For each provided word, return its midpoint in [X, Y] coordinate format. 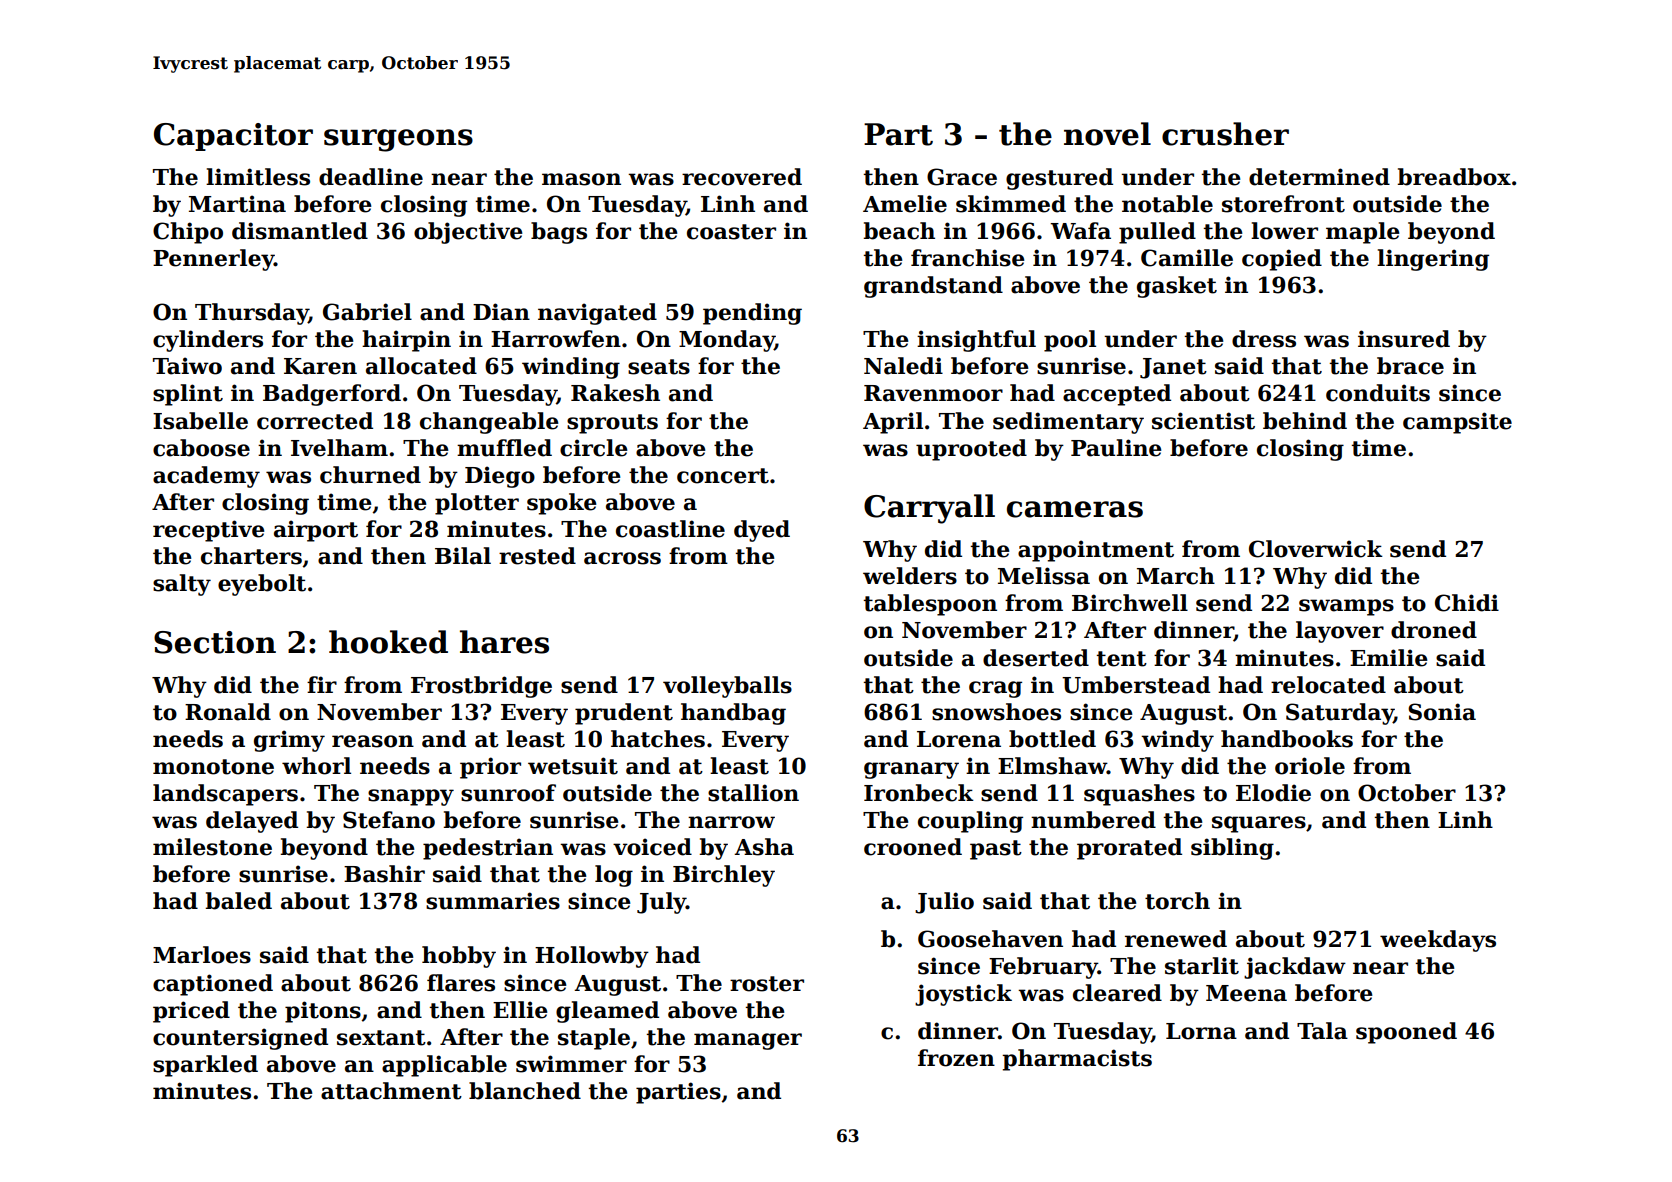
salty [182, 585]
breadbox [1454, 177]
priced [191, 1012]
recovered [742, 177]
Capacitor [233, 137]
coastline [670, 529]
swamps [1346, 607]
